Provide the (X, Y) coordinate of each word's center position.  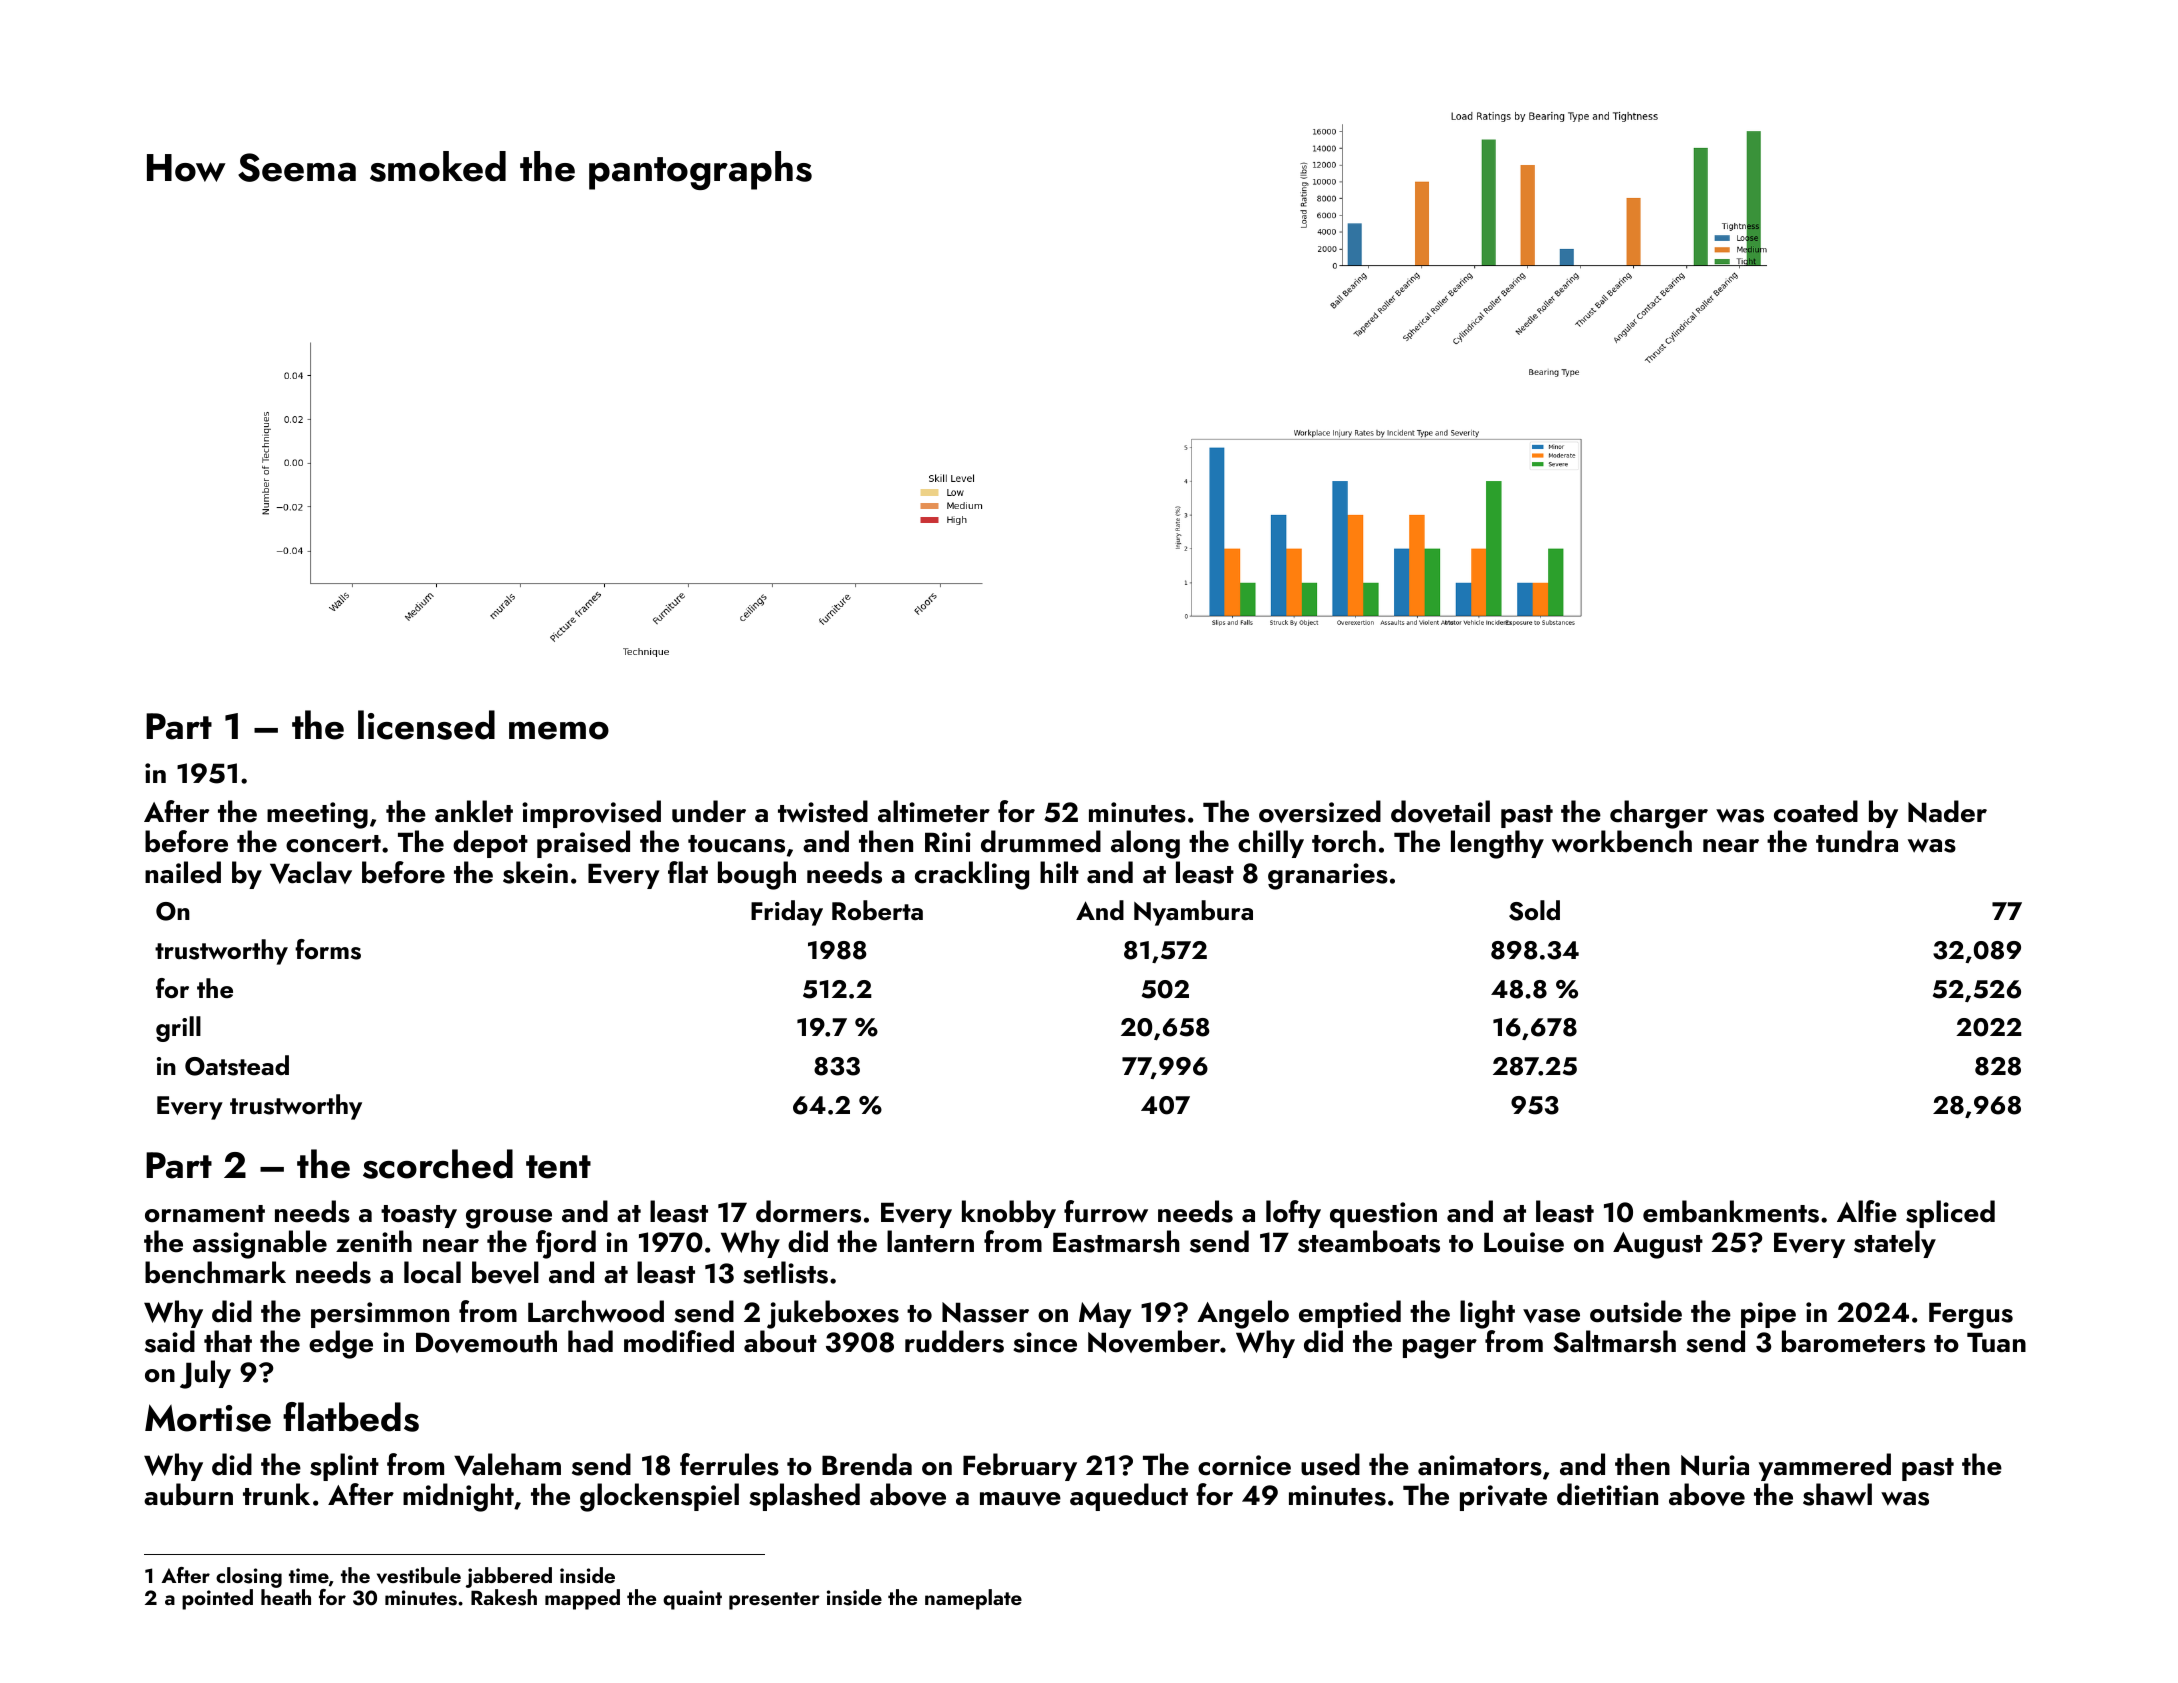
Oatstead (237, 1065)
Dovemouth (486, 1341)
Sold (1534, 910)
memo (559, 731)
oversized (1320, 811)
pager (1440, 1349)
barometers (1853, 1341)
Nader (1947, 811)
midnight (458, 1497)
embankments (1731, 1211)
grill (178, 1029)
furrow (1106, 1211)
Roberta (877, 910)
